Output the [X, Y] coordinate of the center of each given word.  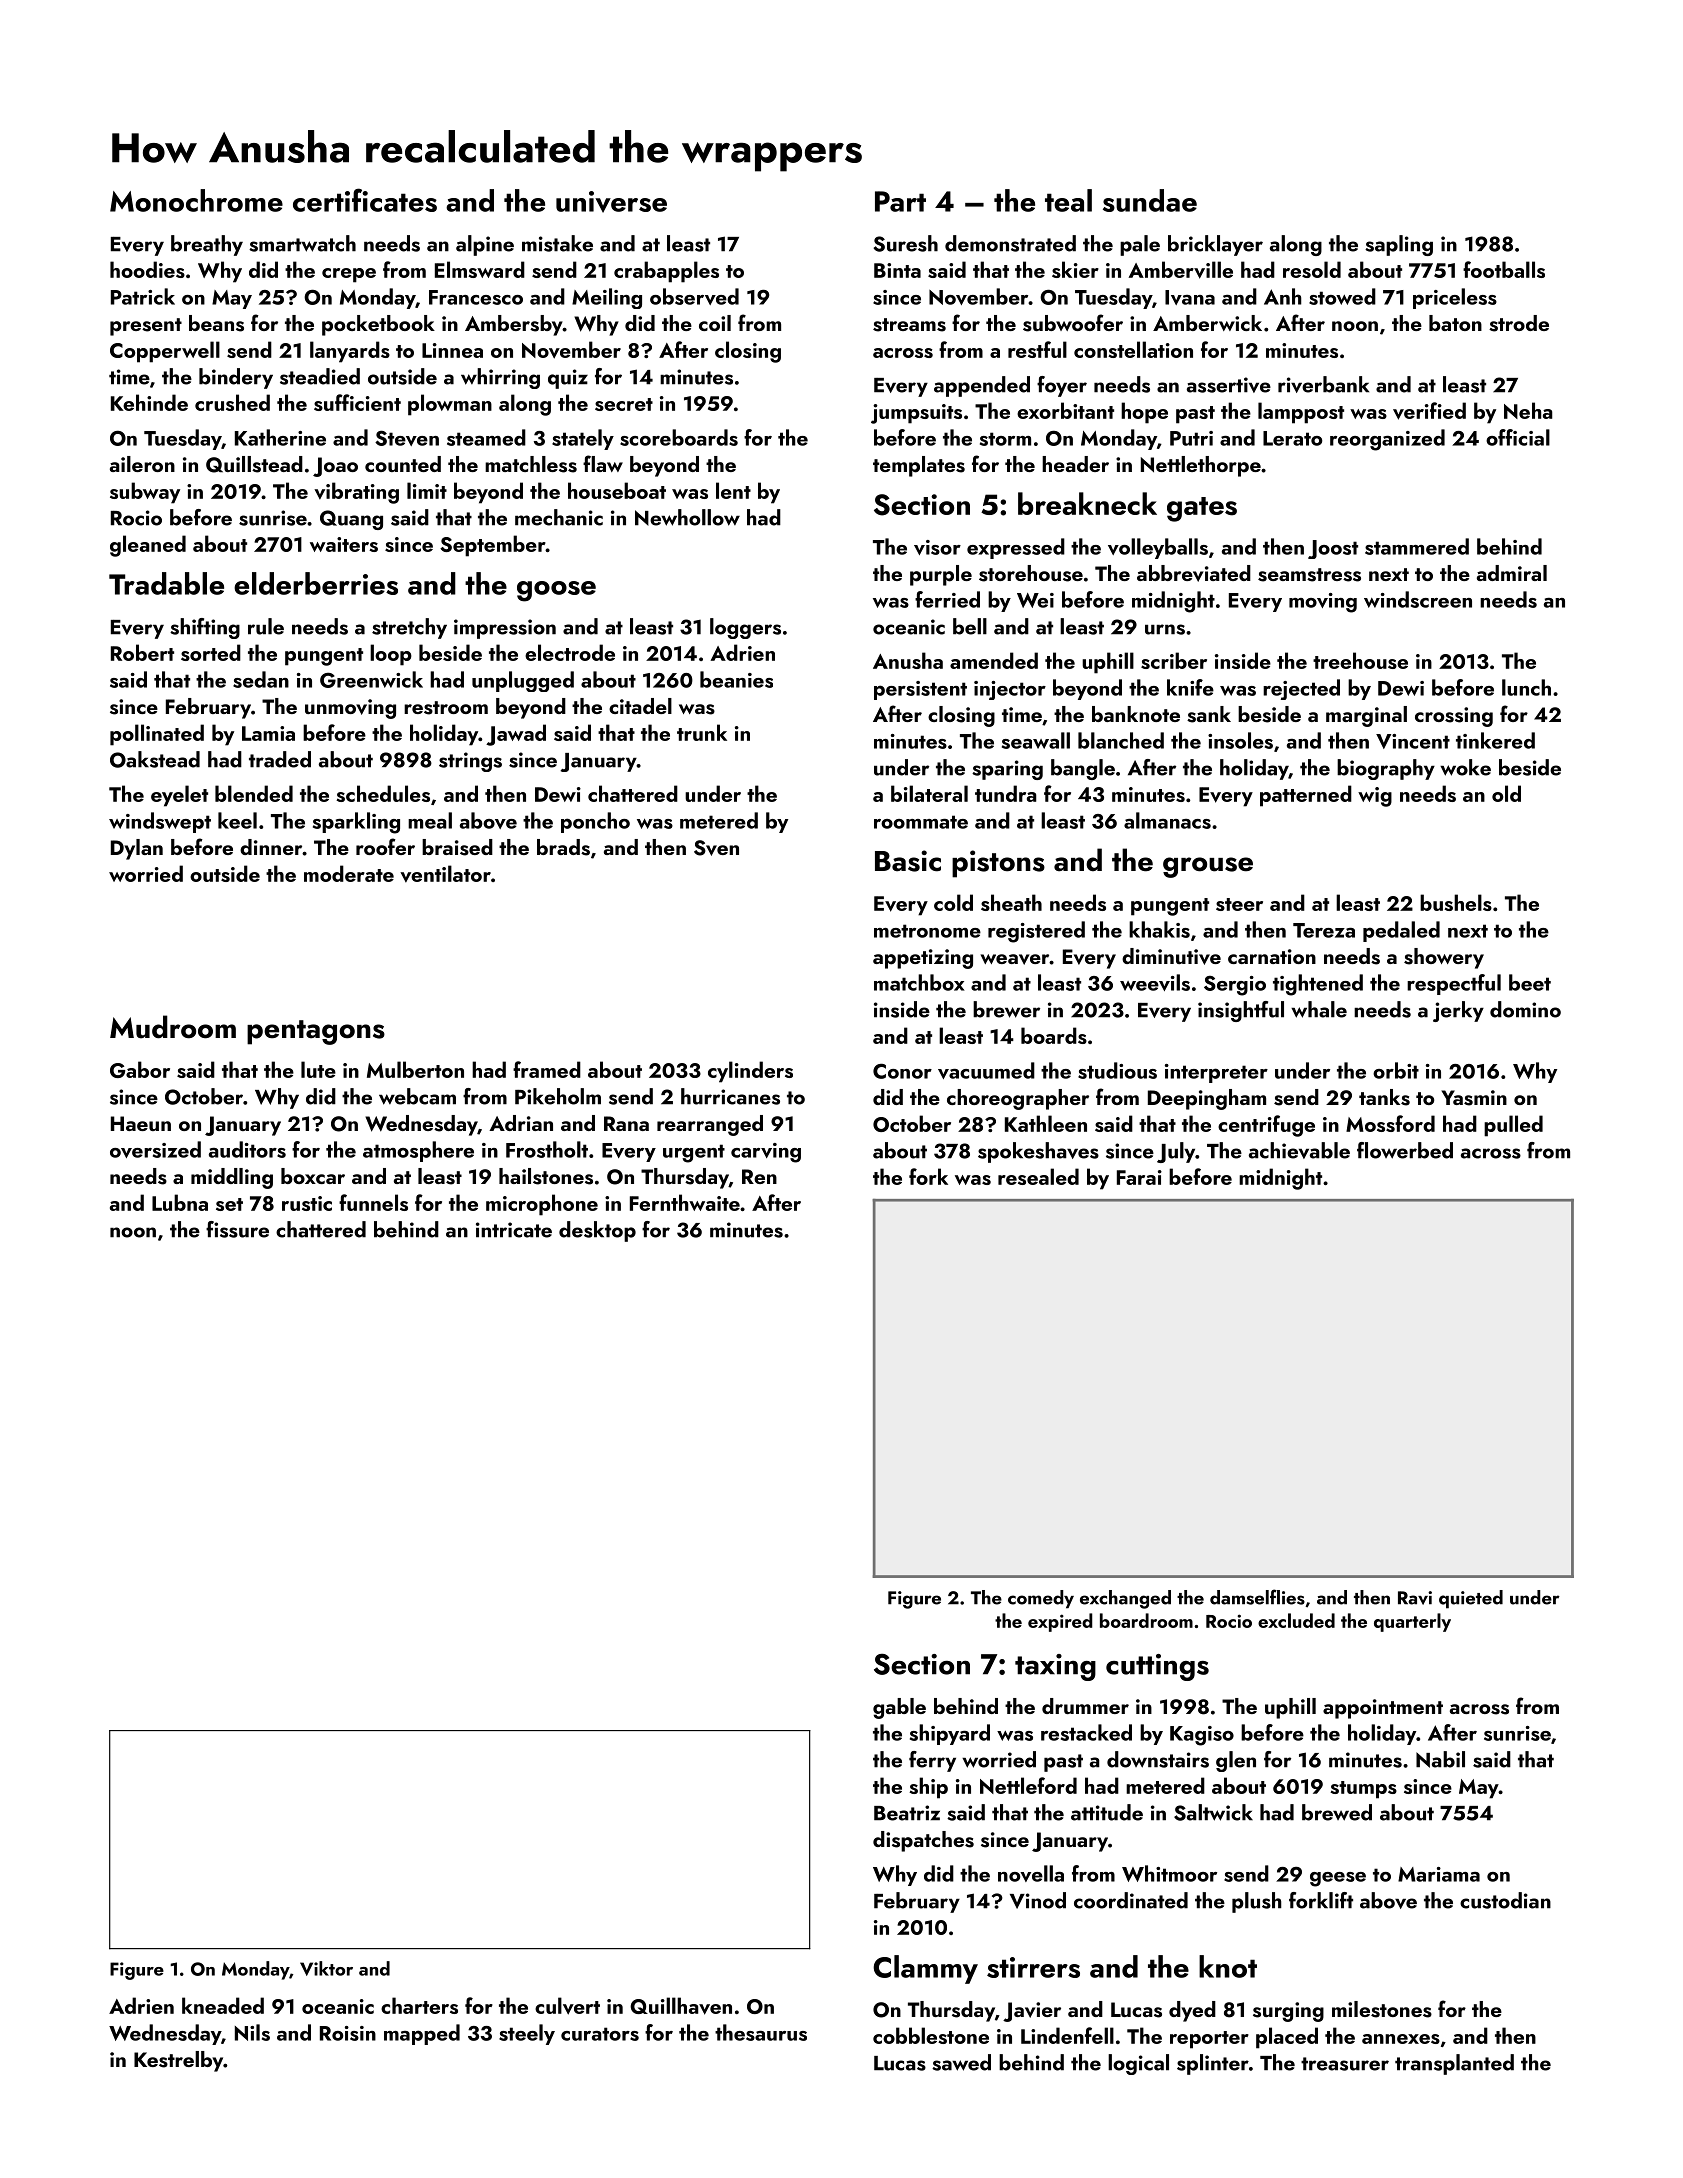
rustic [307, 1203]
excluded [1296, 1620]
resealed [1038, 1176]
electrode [570, 652]
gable [899, 1708]
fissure [237, 1229]
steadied [320, 376]
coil [715, 323]
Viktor [326, 1968]
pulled [1513, 1126]
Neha [1528, 410]
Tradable [166, 583]
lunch [1526, 687]
